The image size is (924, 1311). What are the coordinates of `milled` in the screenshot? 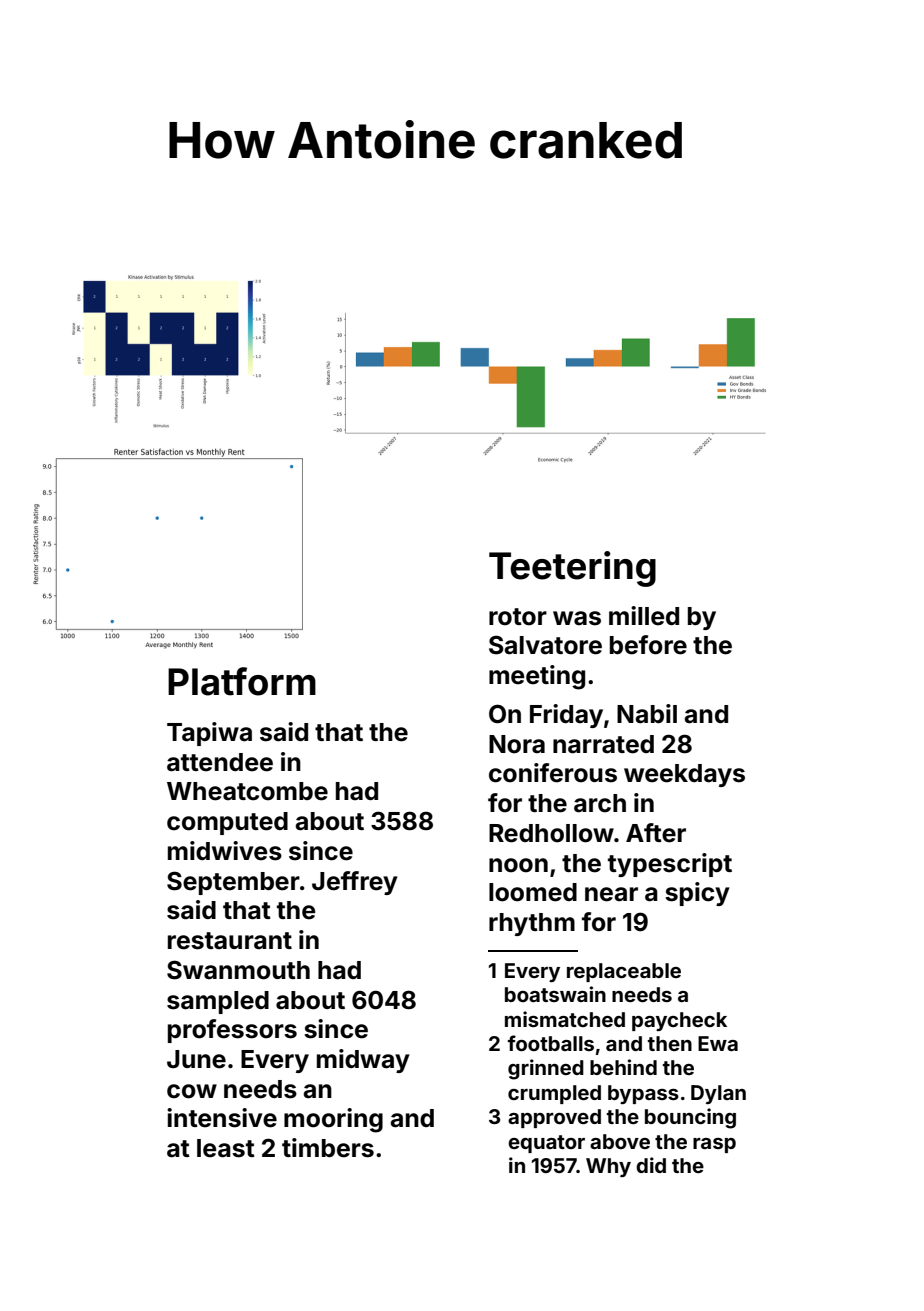 It's located at (644, 616).
